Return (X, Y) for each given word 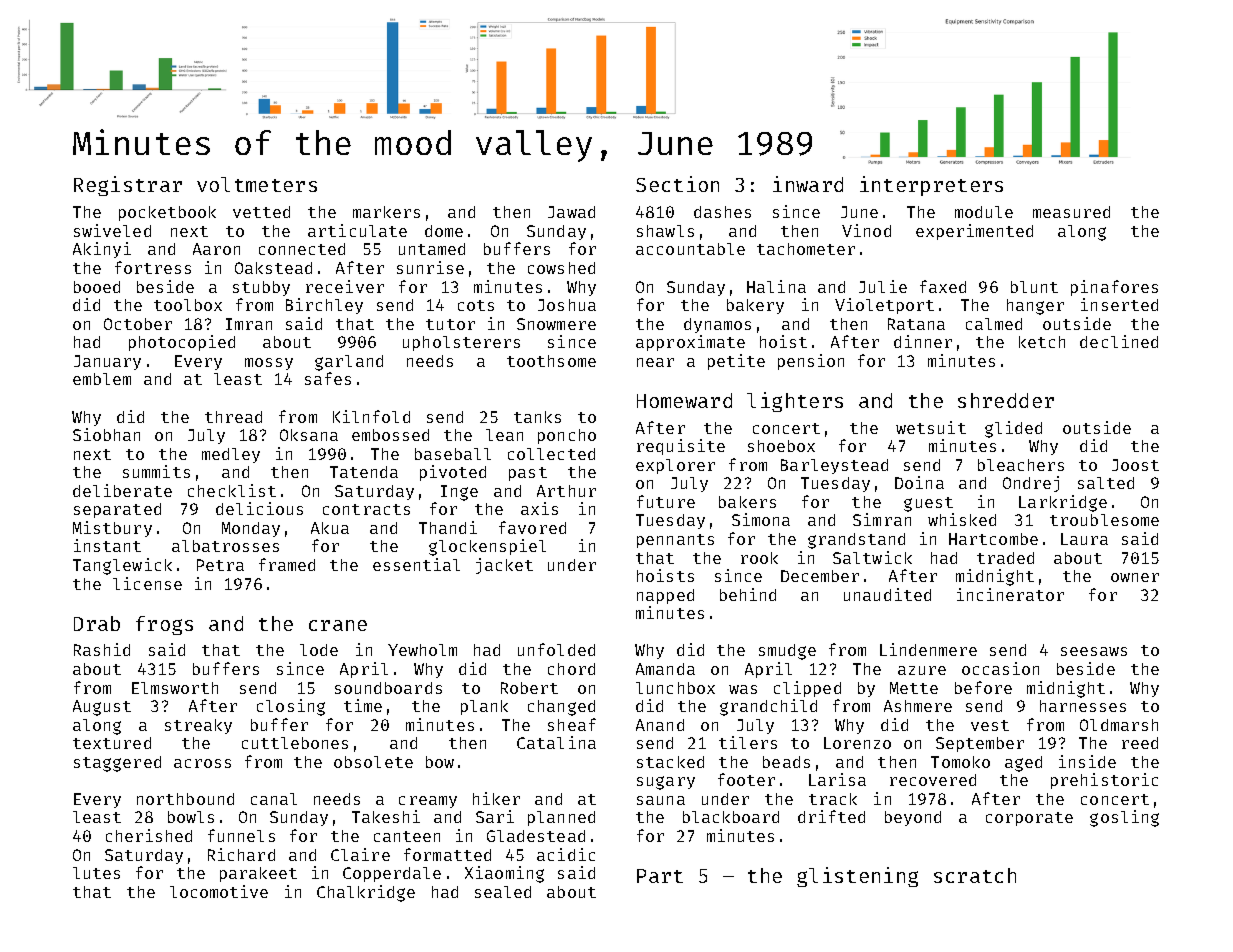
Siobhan (106, 434)
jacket (504, 566)
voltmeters (257, 184)
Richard (241, 854)
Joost (1135, 465)
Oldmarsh (1119, 725)
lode (319, 650)
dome (444, 231)
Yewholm (422, 650)
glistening (857, 877)
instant (107, 545)
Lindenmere (928, 649)
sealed (503, 892)
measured (1071, 212)
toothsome (551, 361)
